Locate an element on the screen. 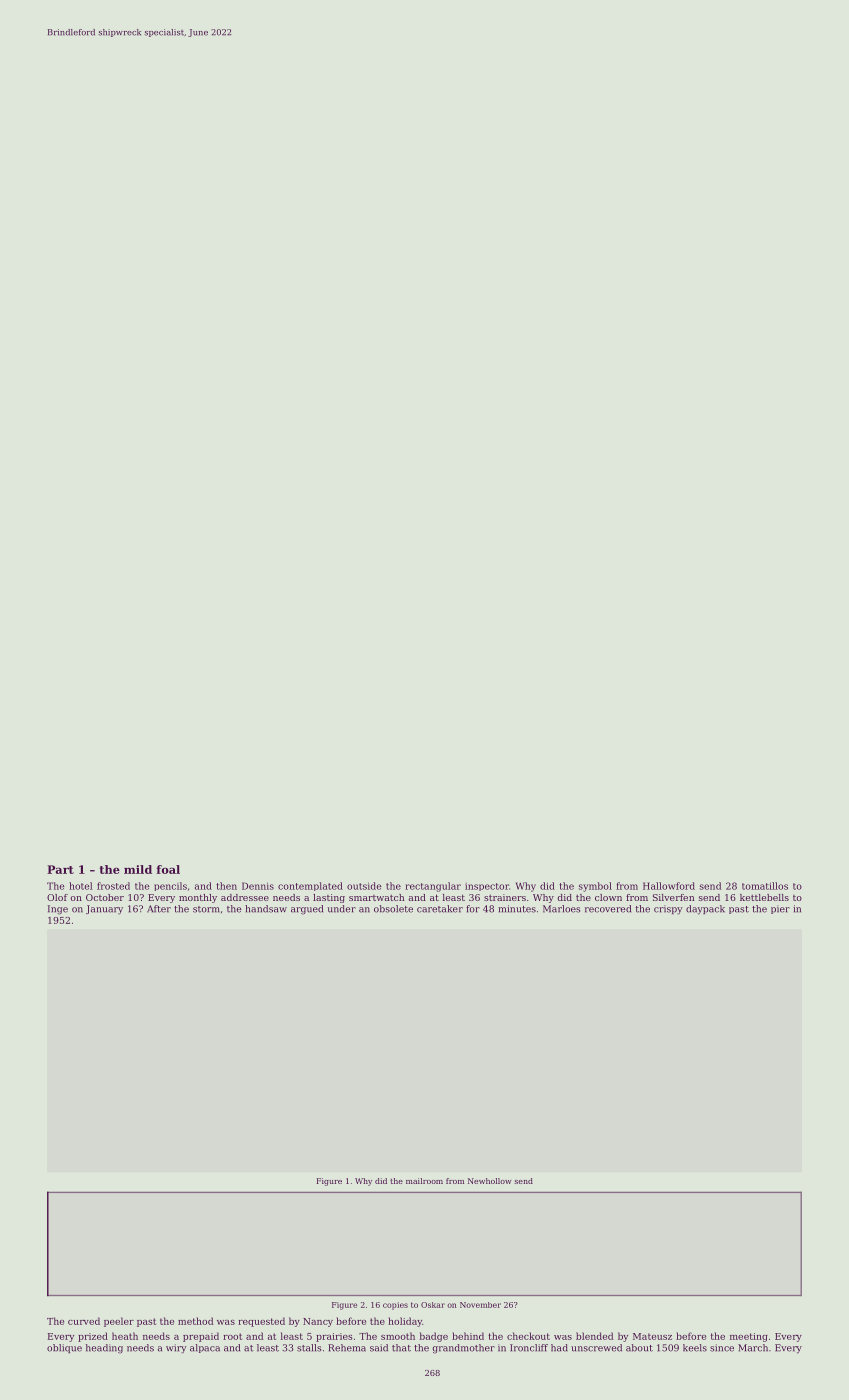  Newhollow is located at coordinates (489, 1181).
